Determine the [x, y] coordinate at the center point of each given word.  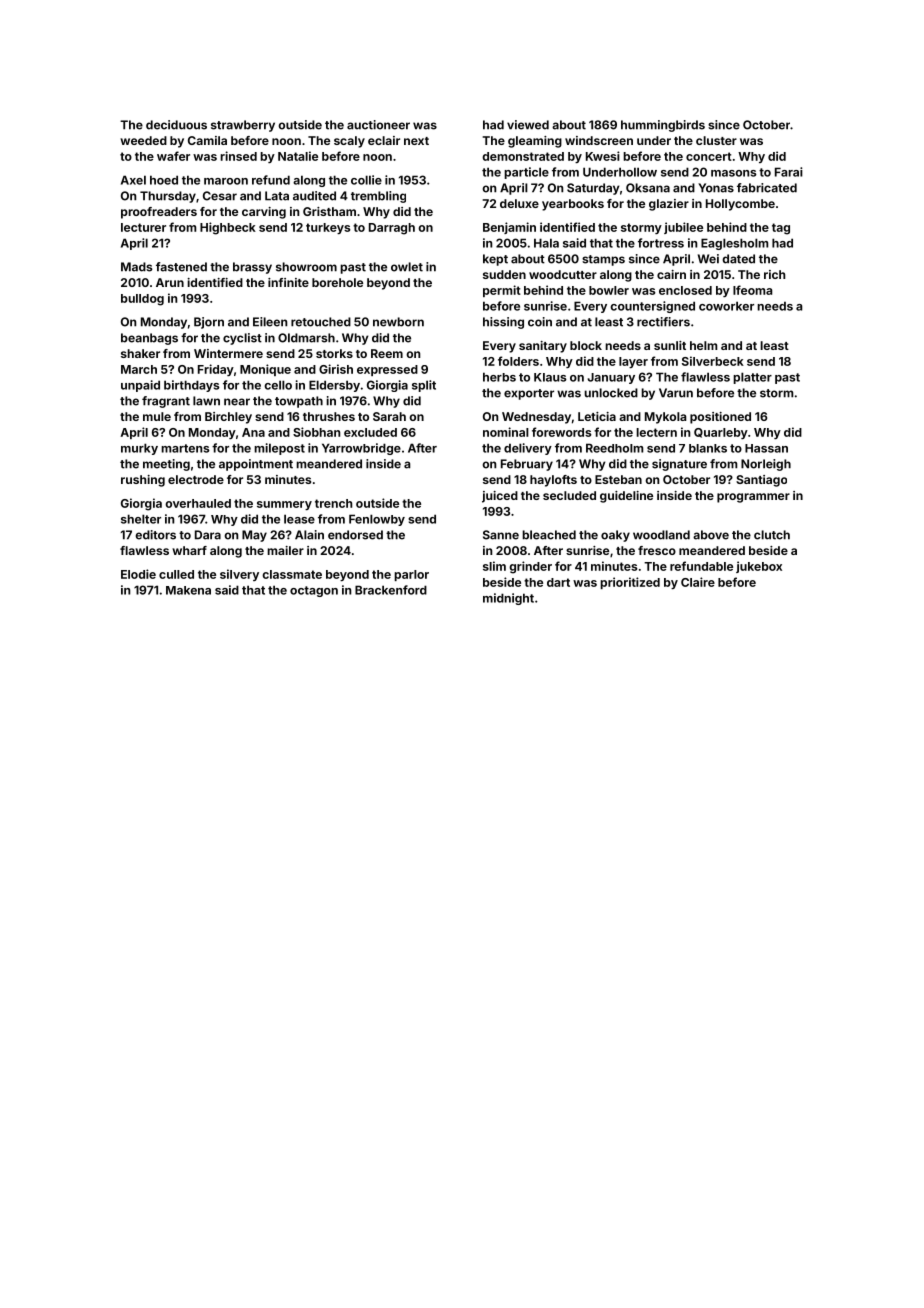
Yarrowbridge [361, 449]
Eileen [270, 322]
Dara [208, 535]
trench [333, 503]
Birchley [228, 418]
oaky [615, 536]
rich [774, 274]
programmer [753, 498]
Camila [207, 140]
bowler [609, 290]
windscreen [599, 140]
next [416, 141]
